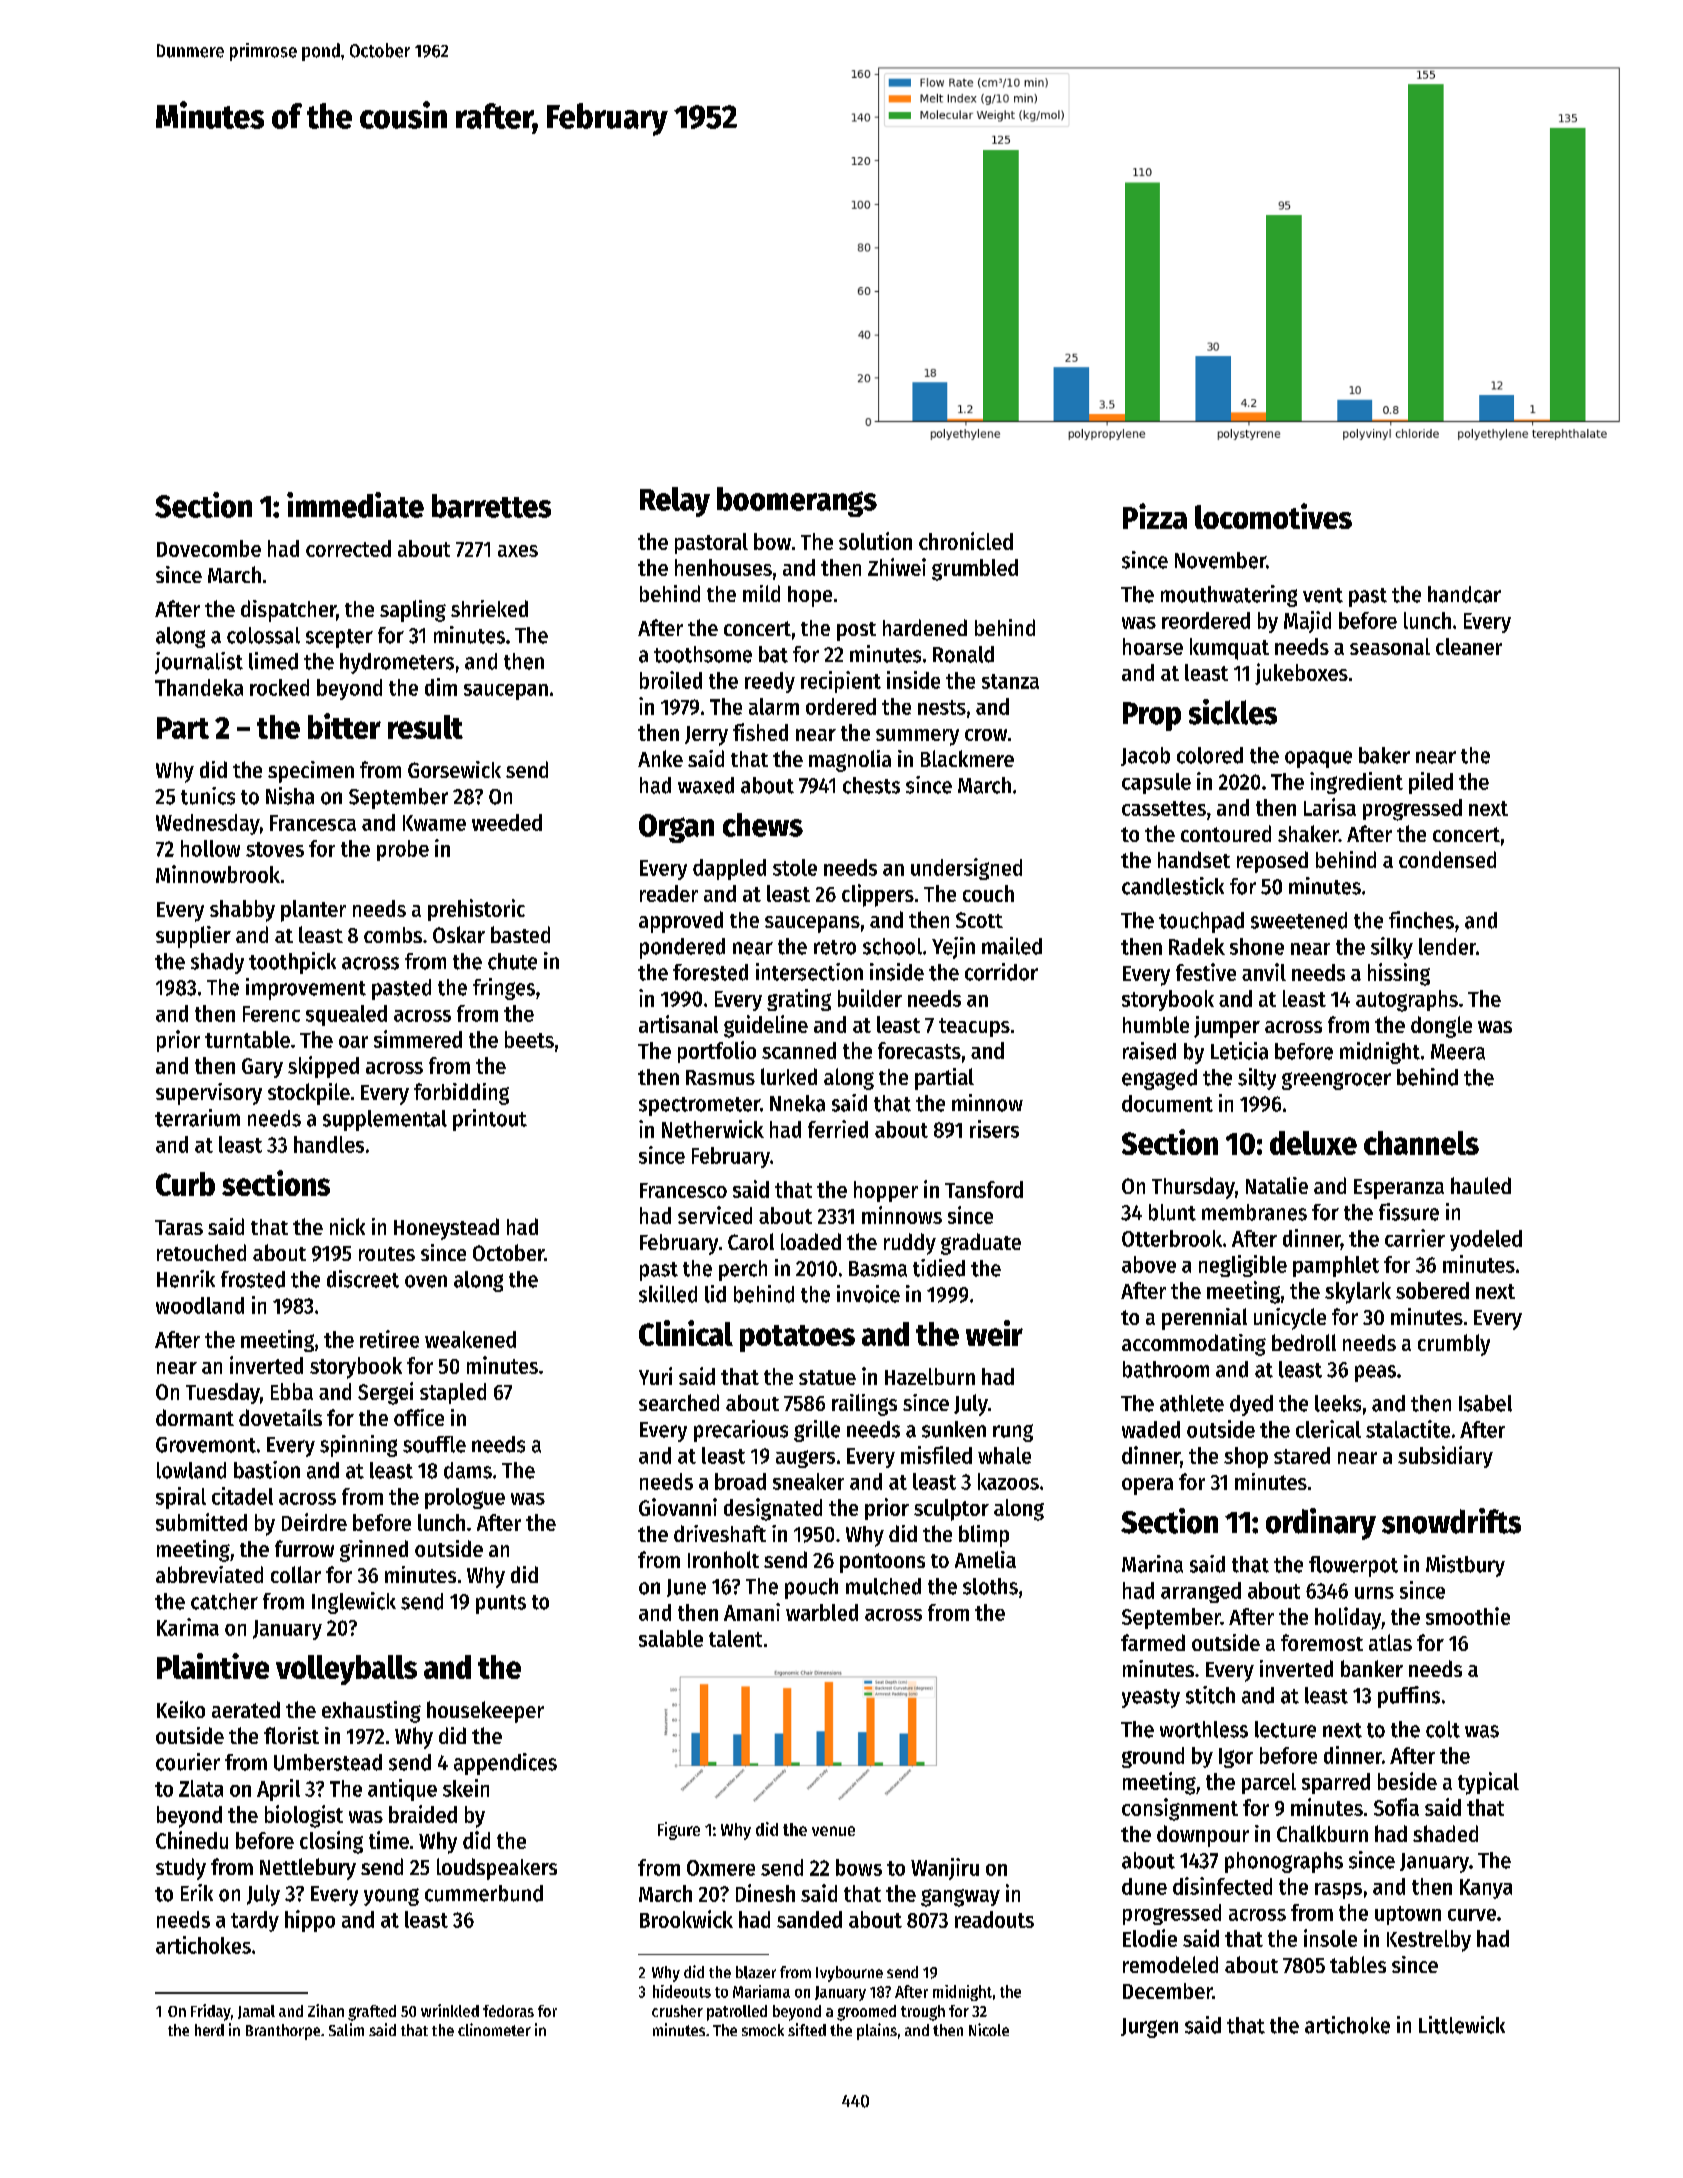 This screenshot has height=2178, width=1683. What do you see at coordinates (886, 1191) in the screenshot?
I see `hopper` at bounding box center [886, 1191].
